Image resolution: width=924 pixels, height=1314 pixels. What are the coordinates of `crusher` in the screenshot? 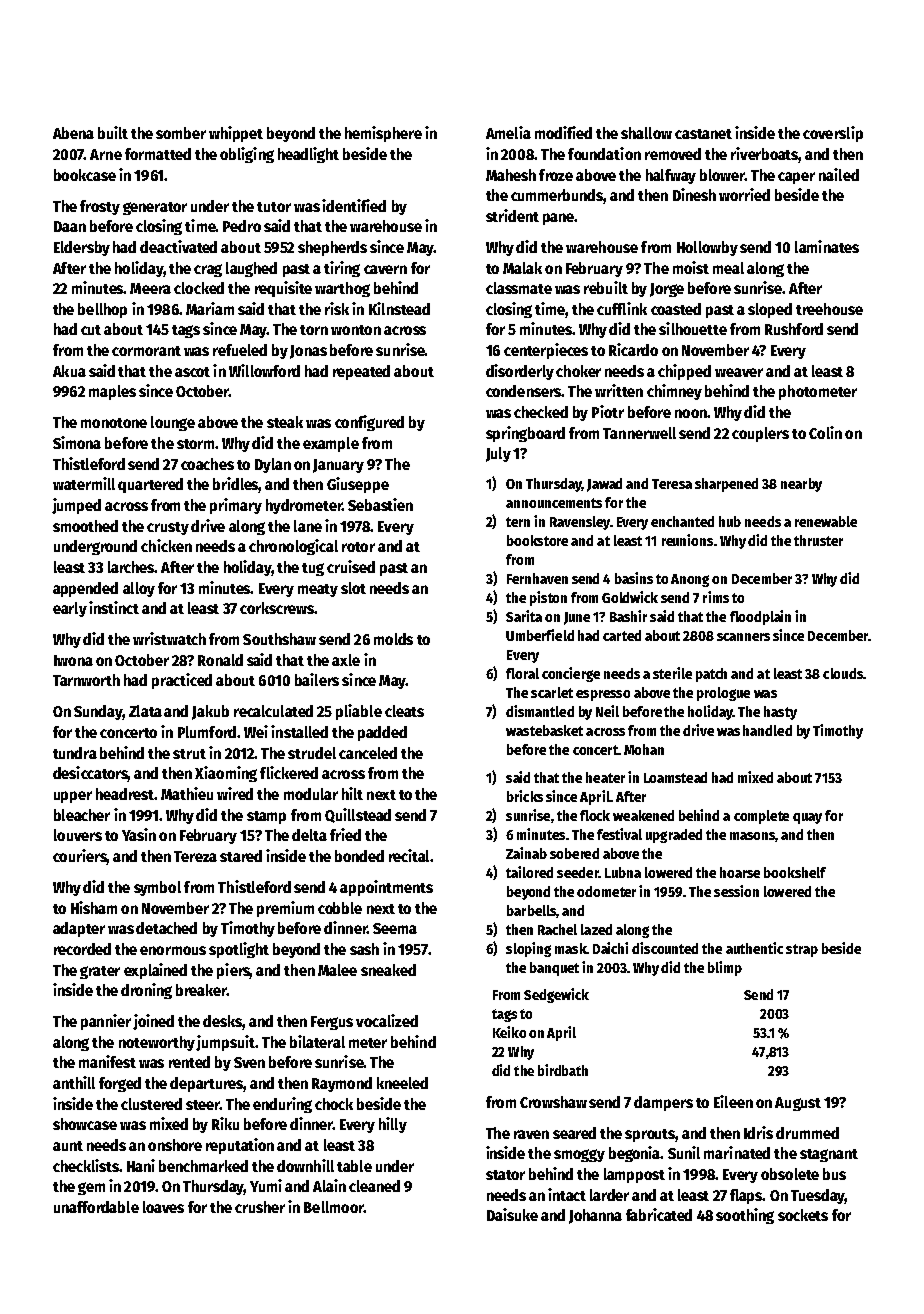 It's located at (260, 1207).
